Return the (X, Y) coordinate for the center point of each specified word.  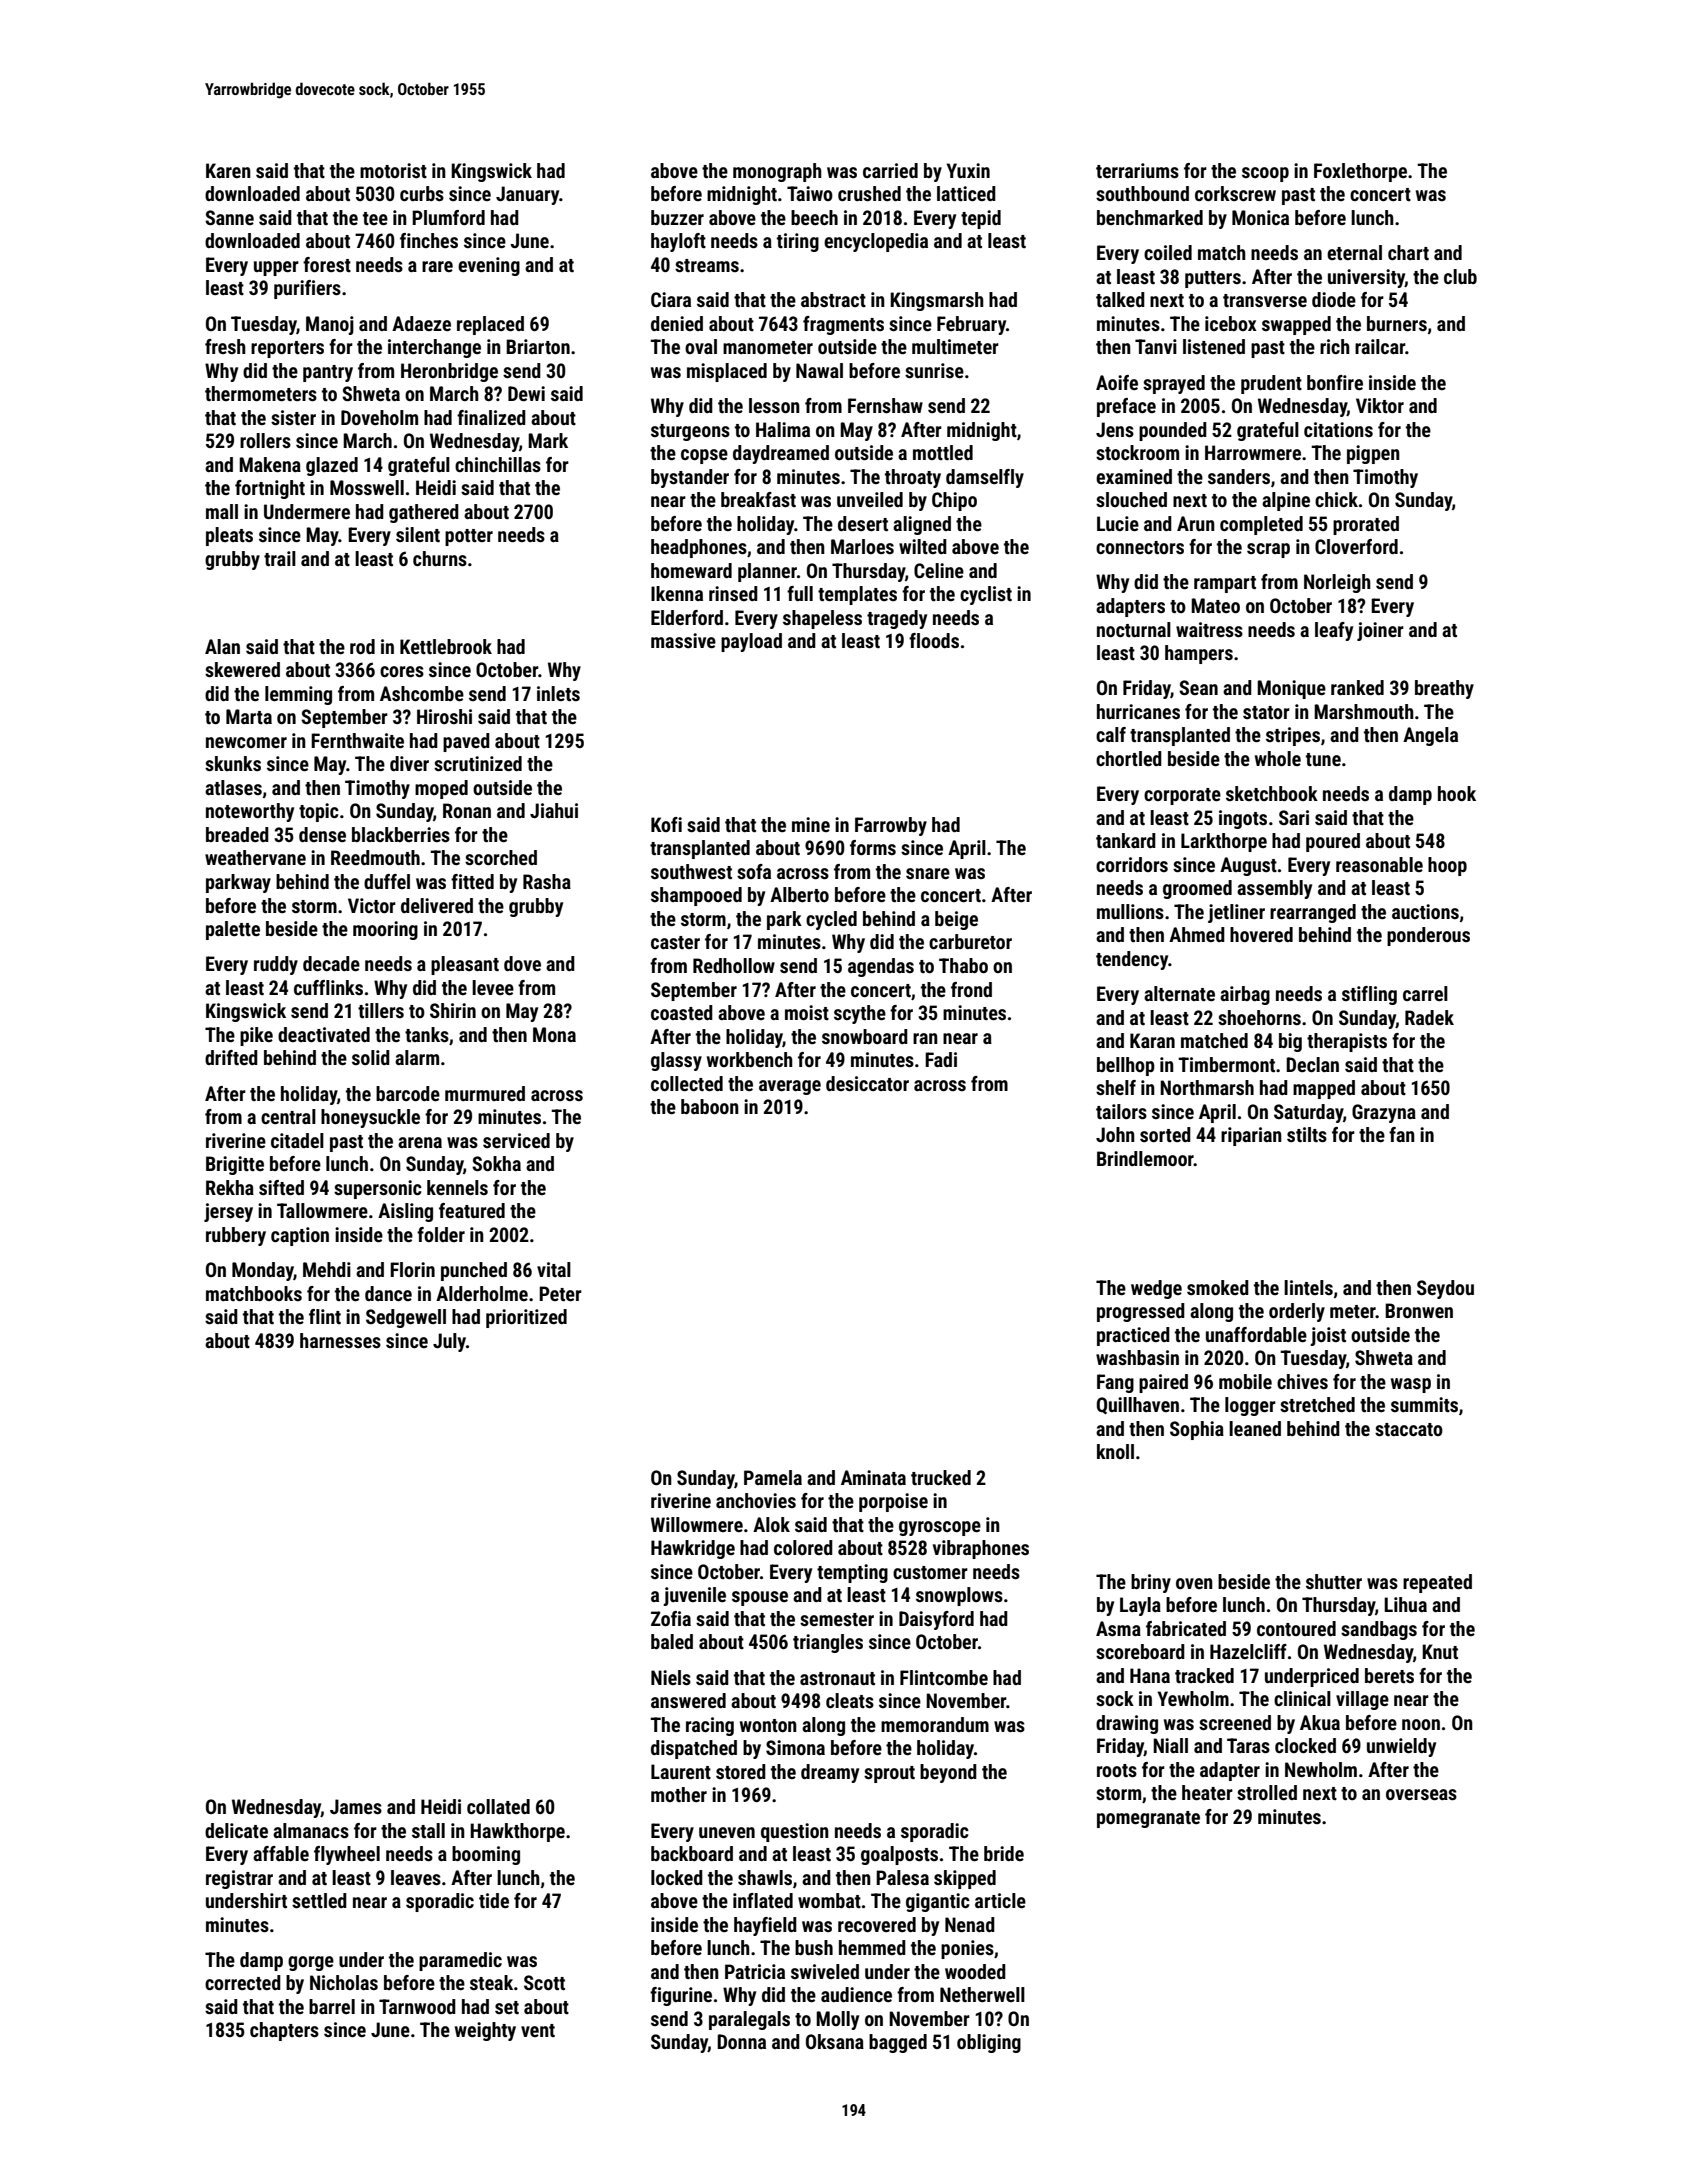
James (356, 1806)
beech (814, 217)
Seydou (1445, 1289)
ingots (1243, 819)
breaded (237, 834)
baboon (710, 1106)
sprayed (1174, 384)
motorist (393, 170)
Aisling (405, 1212)
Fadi (941, 1059)
